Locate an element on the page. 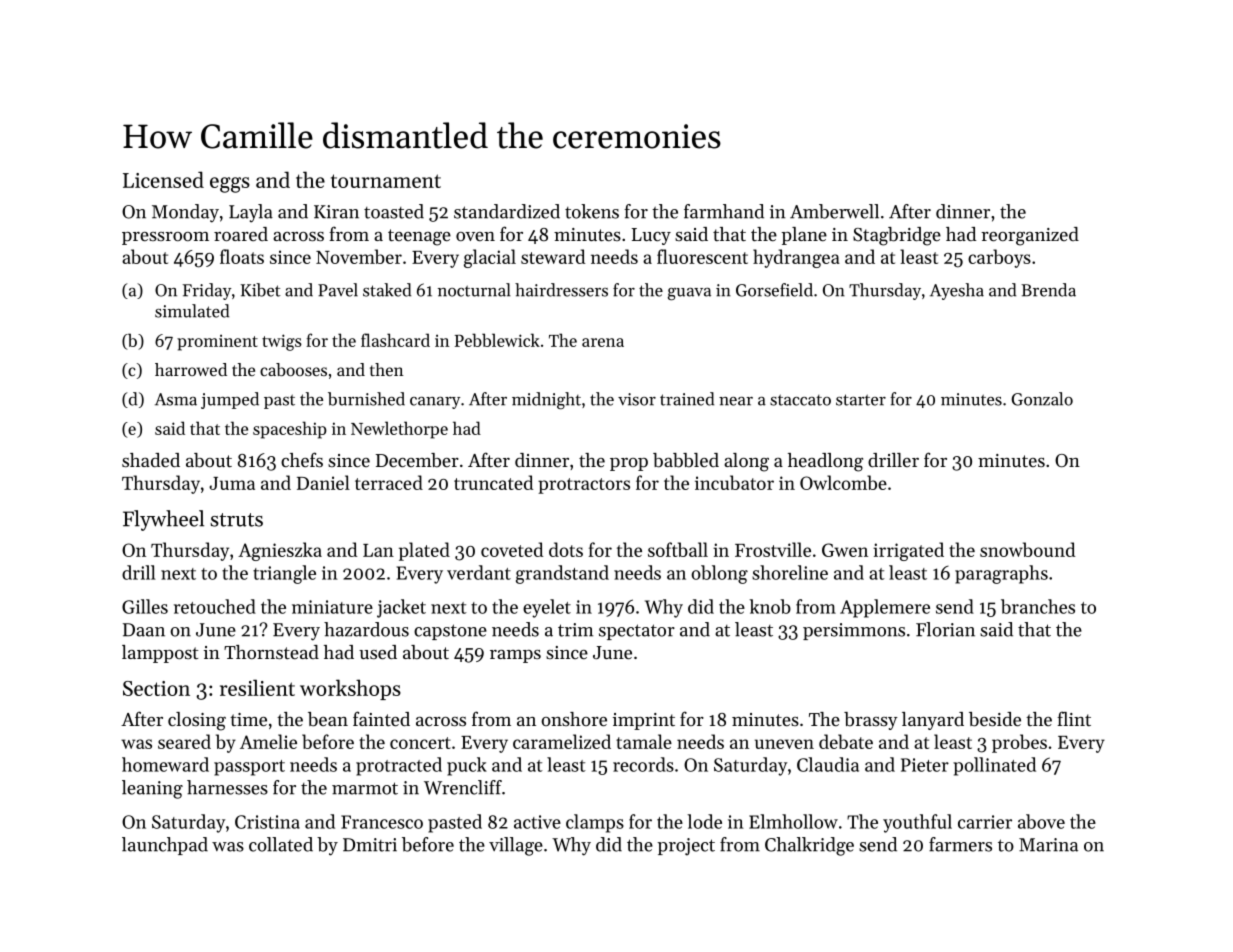 The image size is (1233, 952). Licensed is located at coordinates (163, 179).
